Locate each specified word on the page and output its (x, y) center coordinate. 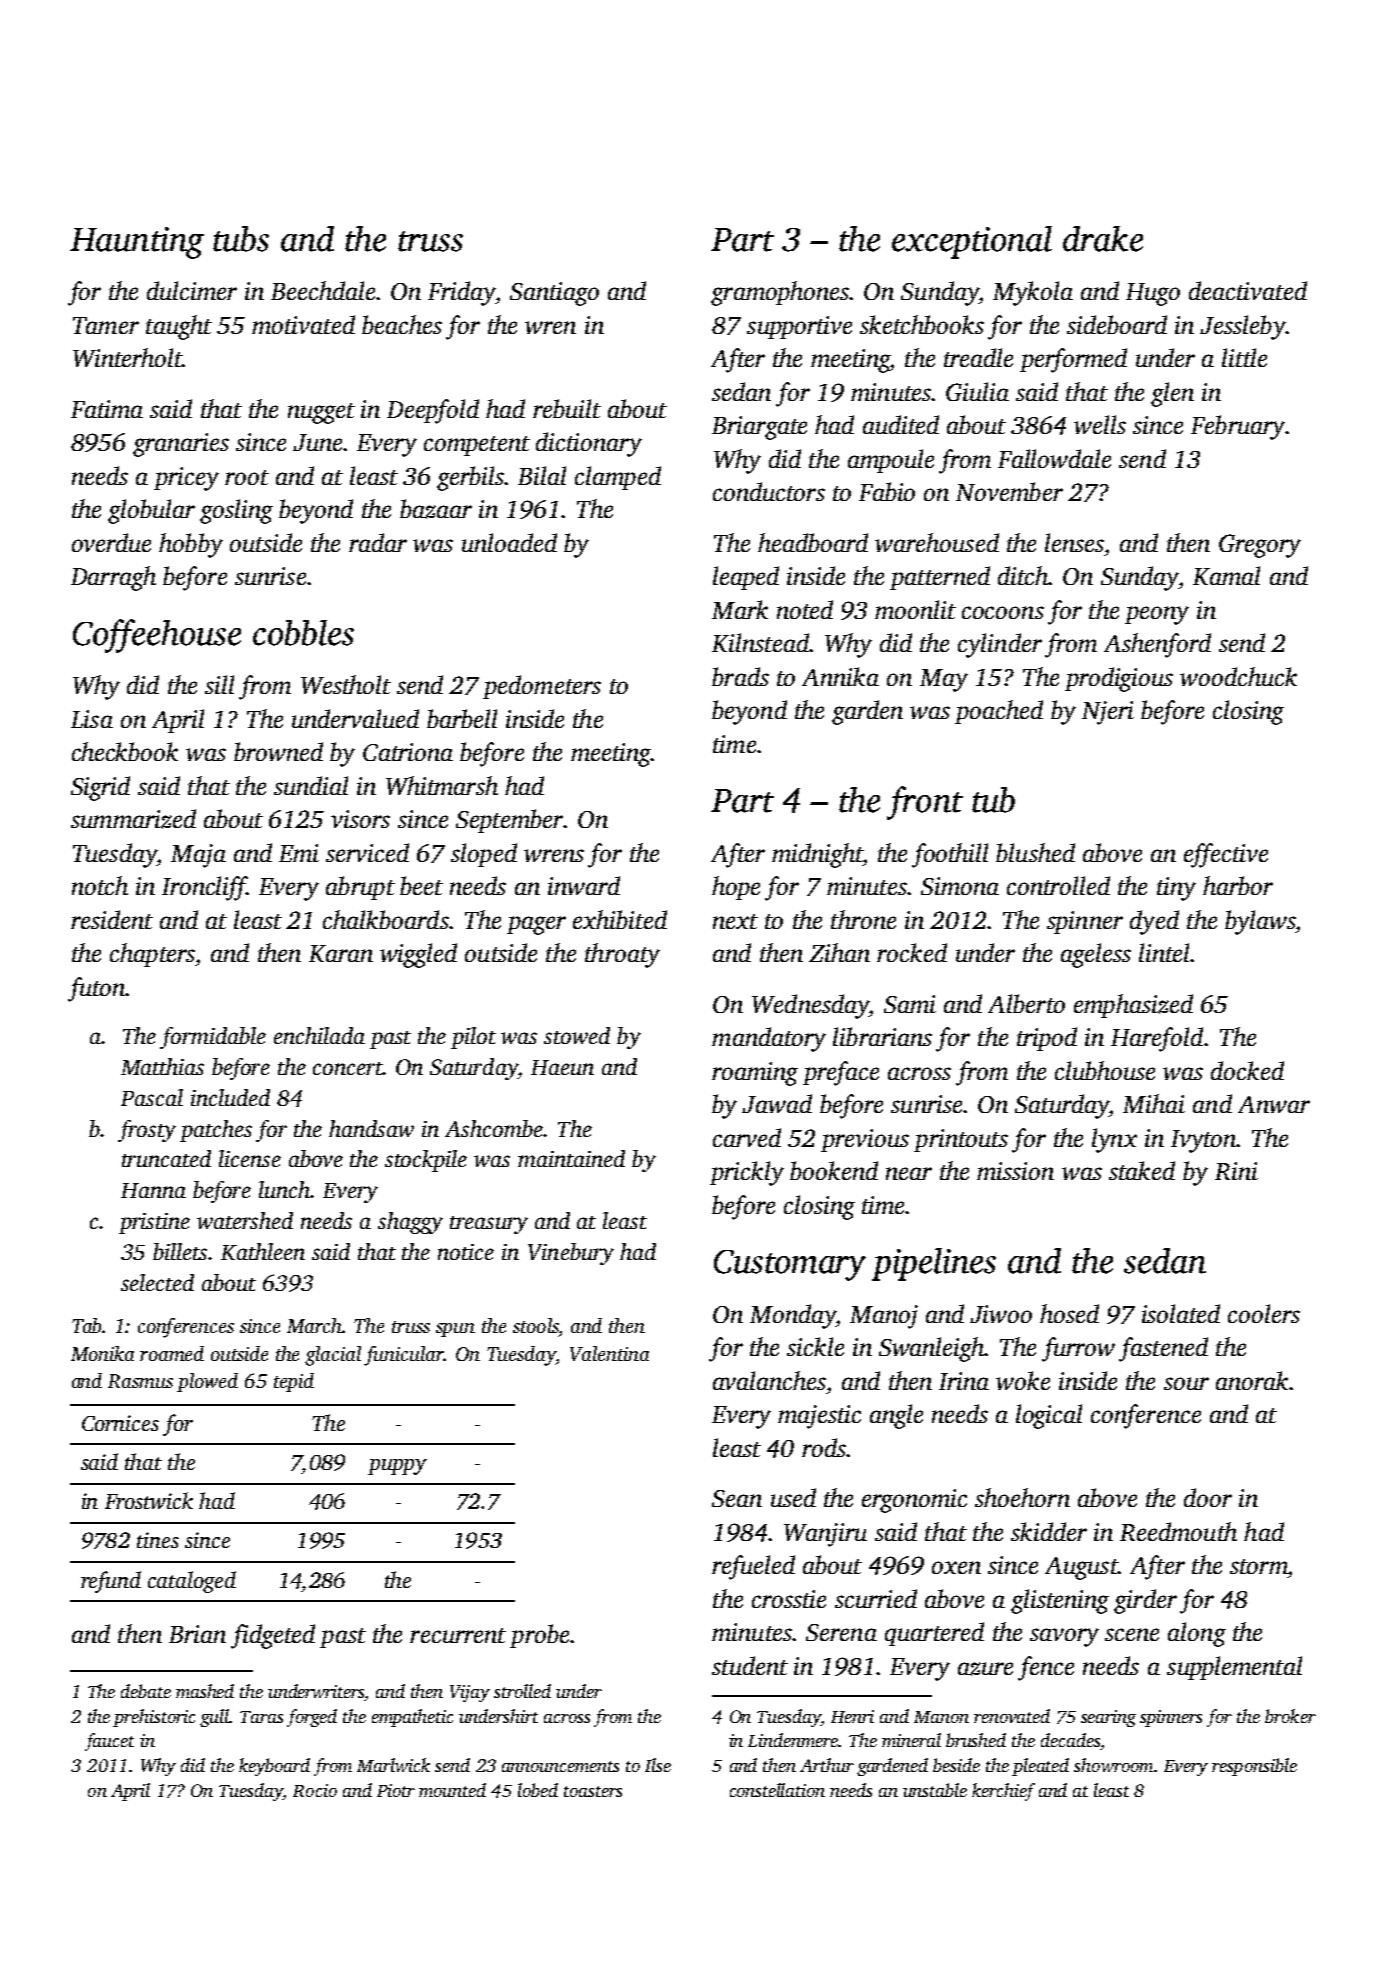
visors (360, 819)
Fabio (887, 491)
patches (216, 1131)
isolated (1181, 1313)
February (1238, 427)
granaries (181, 445)
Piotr (396, 1790)
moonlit (915, 609)
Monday (793, 1316)
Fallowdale (1054, 458)
